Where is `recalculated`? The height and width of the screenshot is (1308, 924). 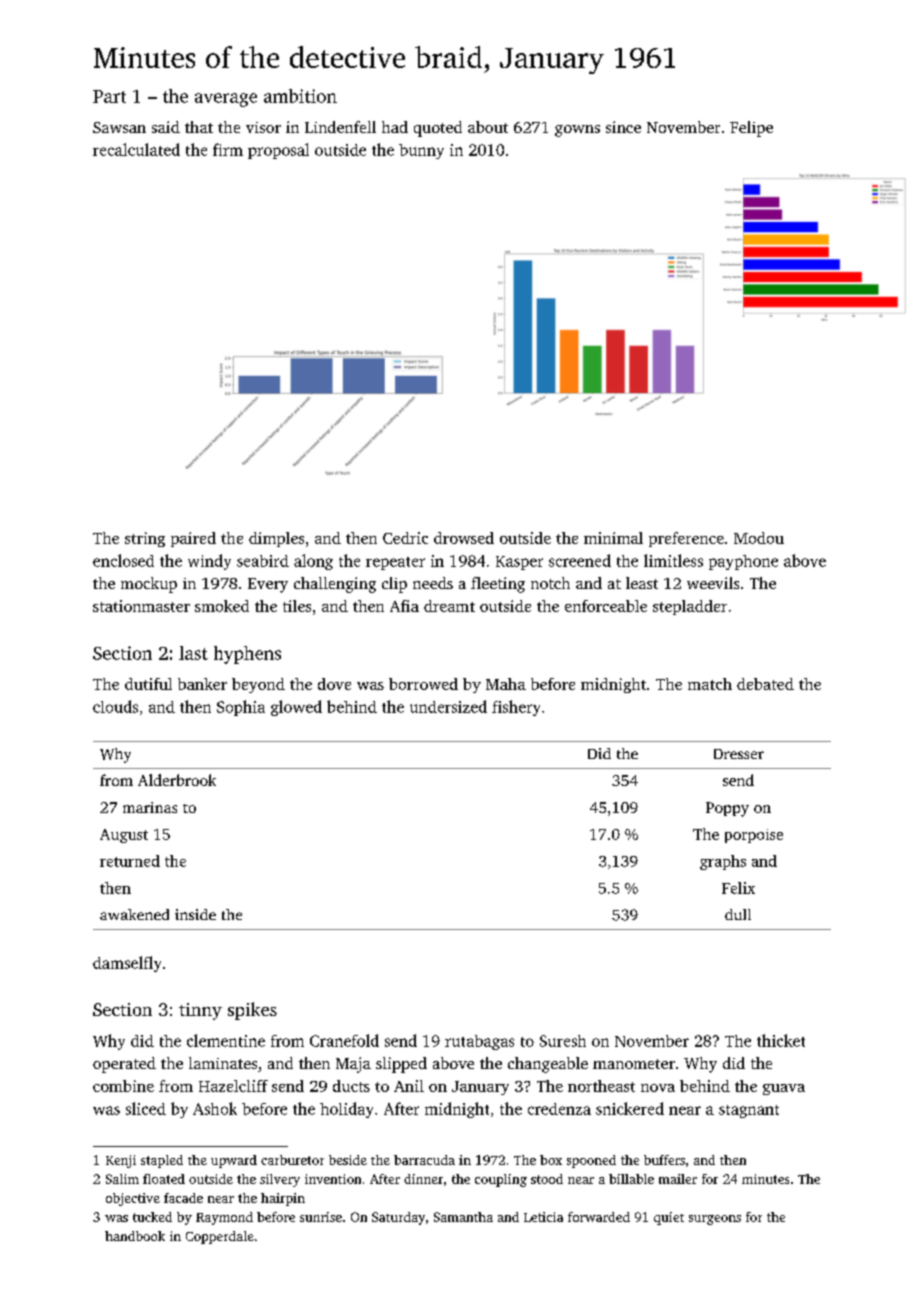
recalculated is located at coordinates (136, 149).
